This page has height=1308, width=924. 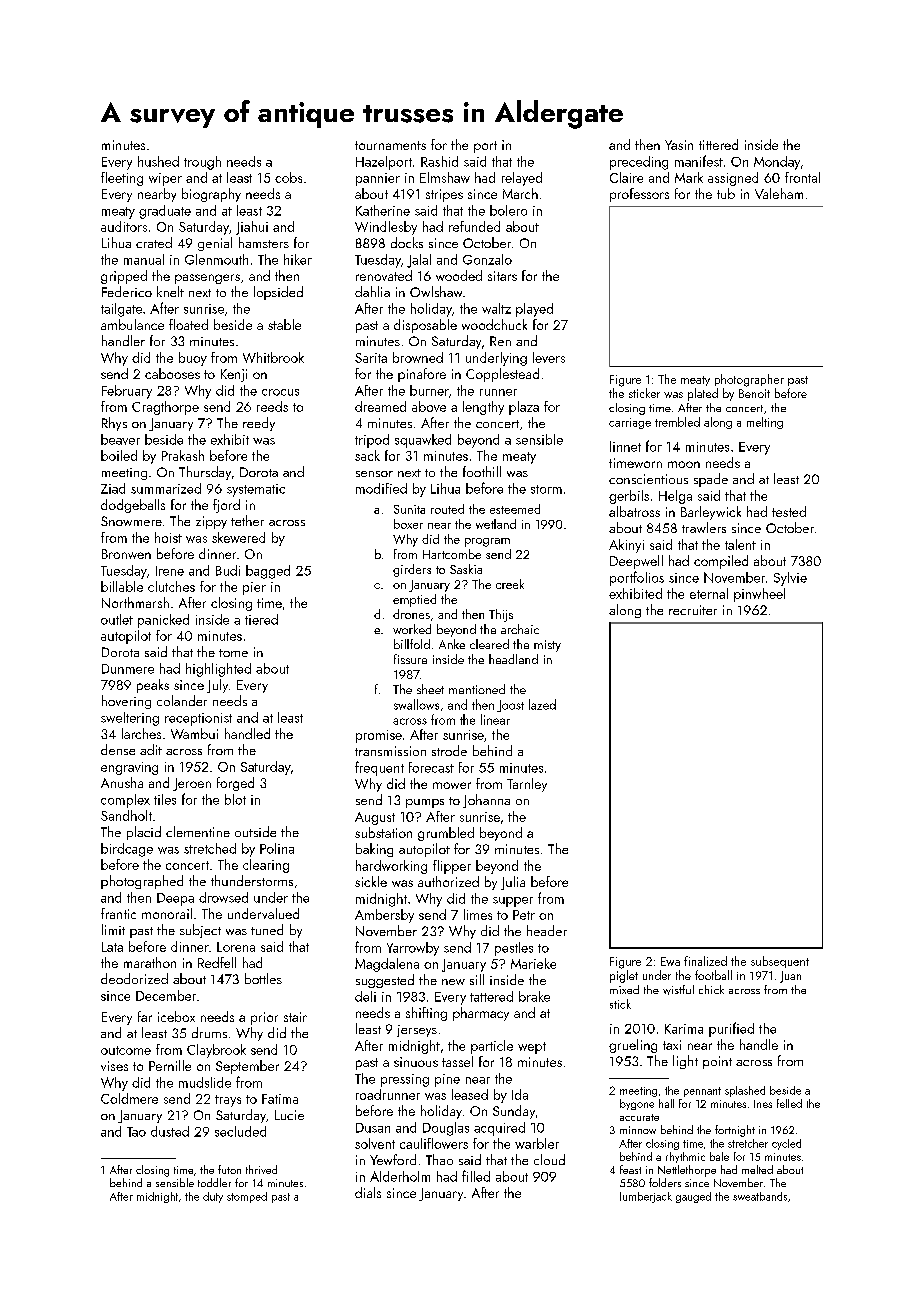 I want to click on limes, so click(x=478, y=914).
